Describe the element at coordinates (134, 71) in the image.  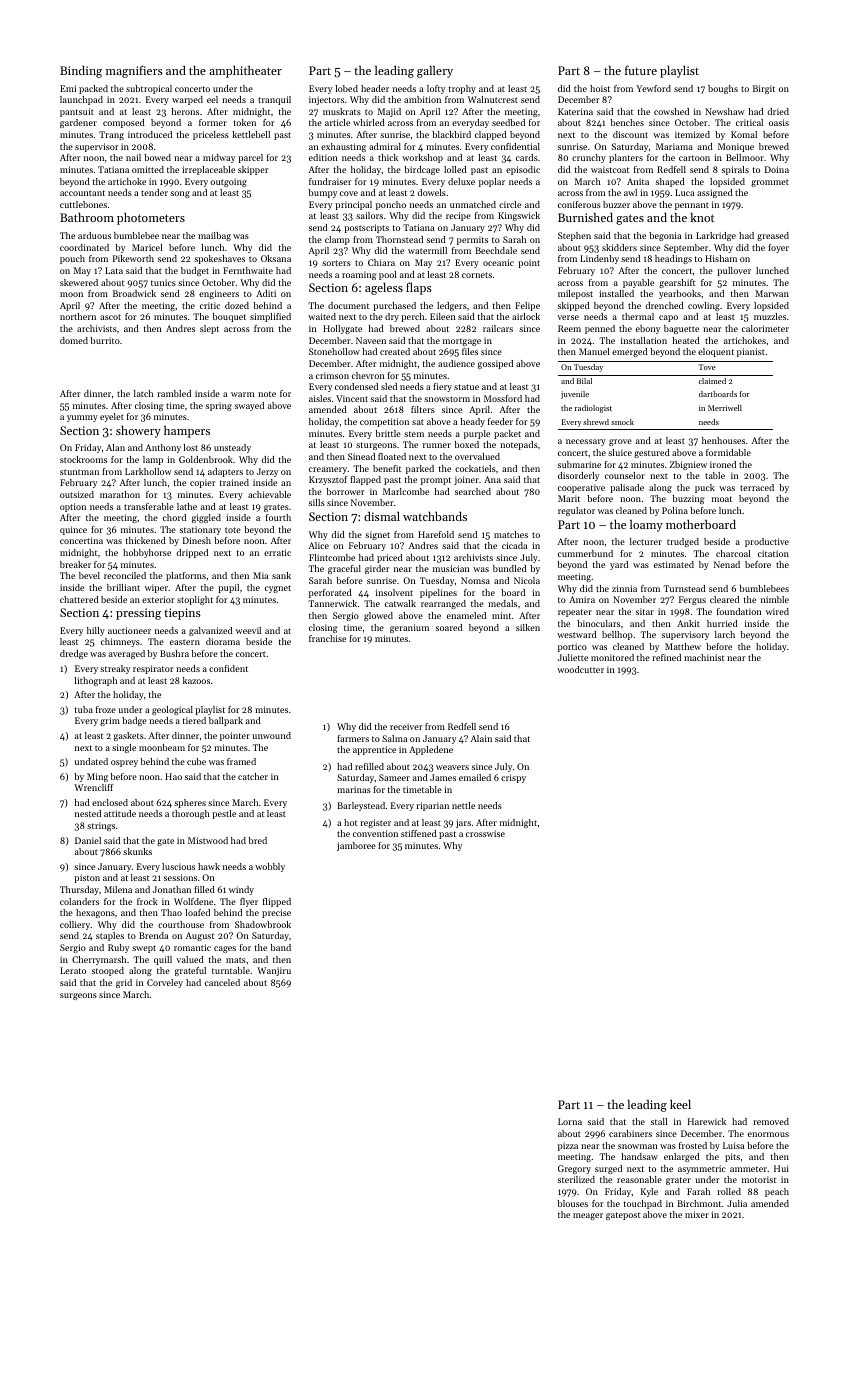
I see `magnifiers` at that location.
